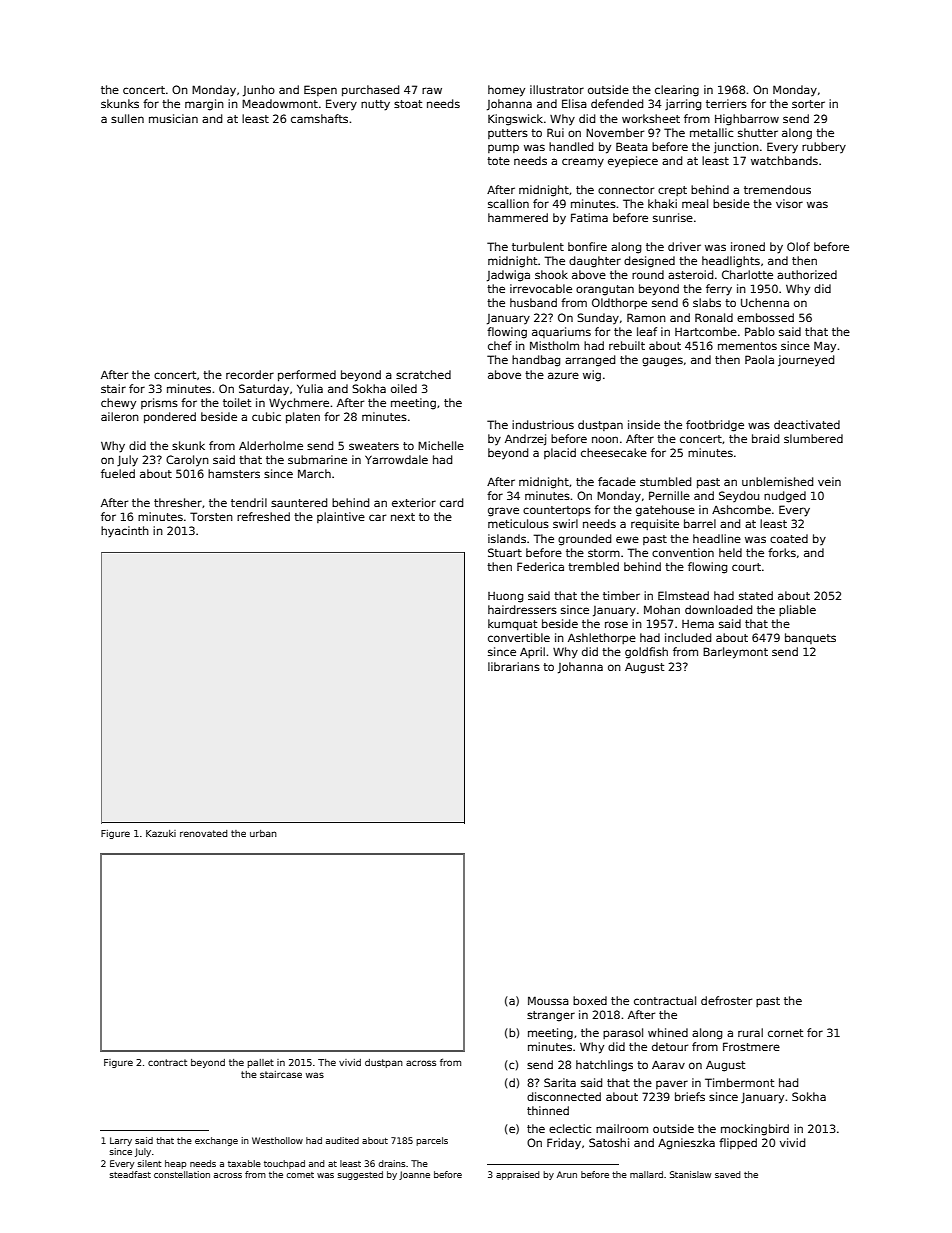 The width and height of the document is (952, 1233). What do you see at coordinates (127, 118) in the document?
I see `sullen` at bounding box center [127, 118].
